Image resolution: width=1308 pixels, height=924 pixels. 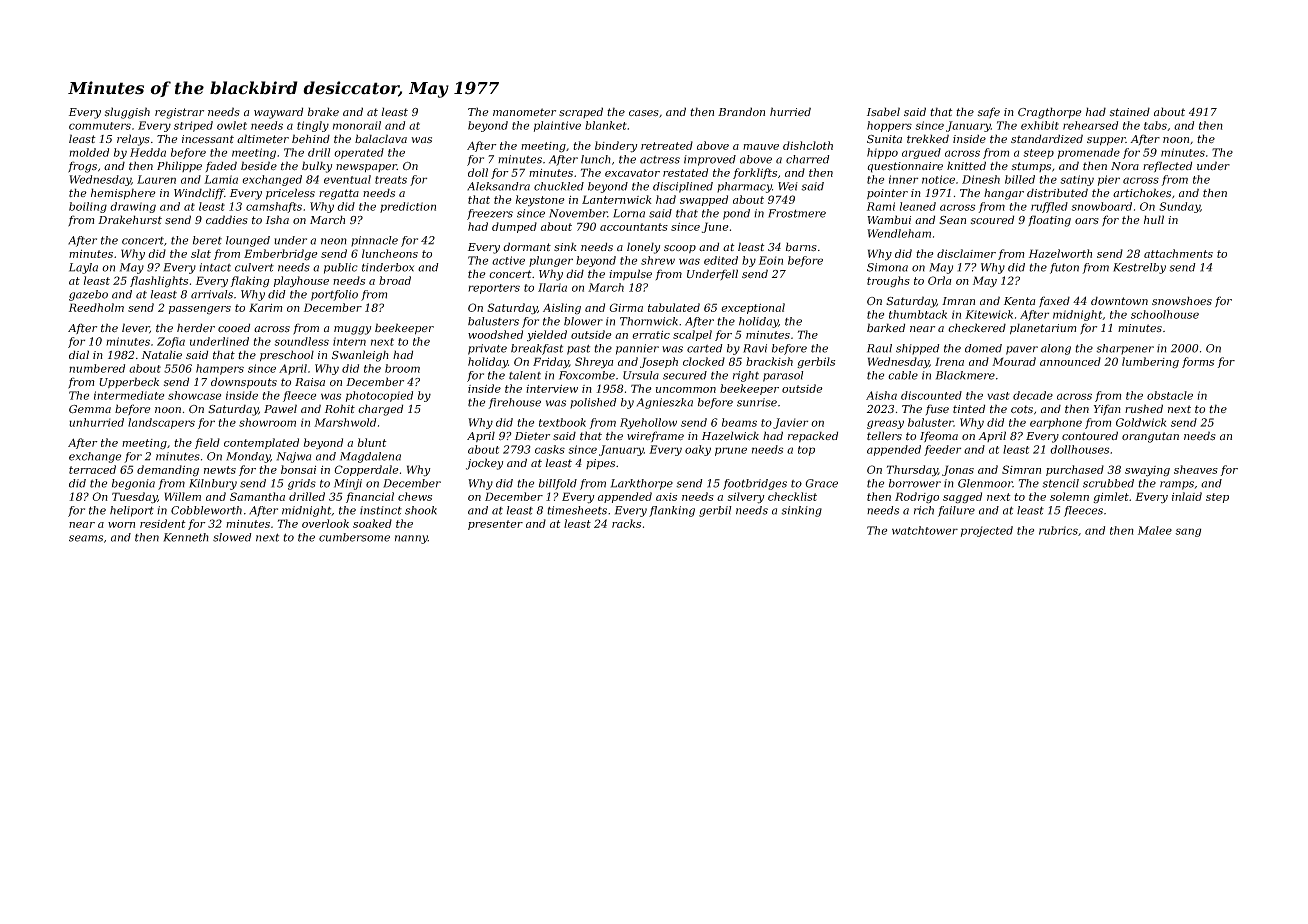 I want to click on brake, so click(x=323, y=112).
